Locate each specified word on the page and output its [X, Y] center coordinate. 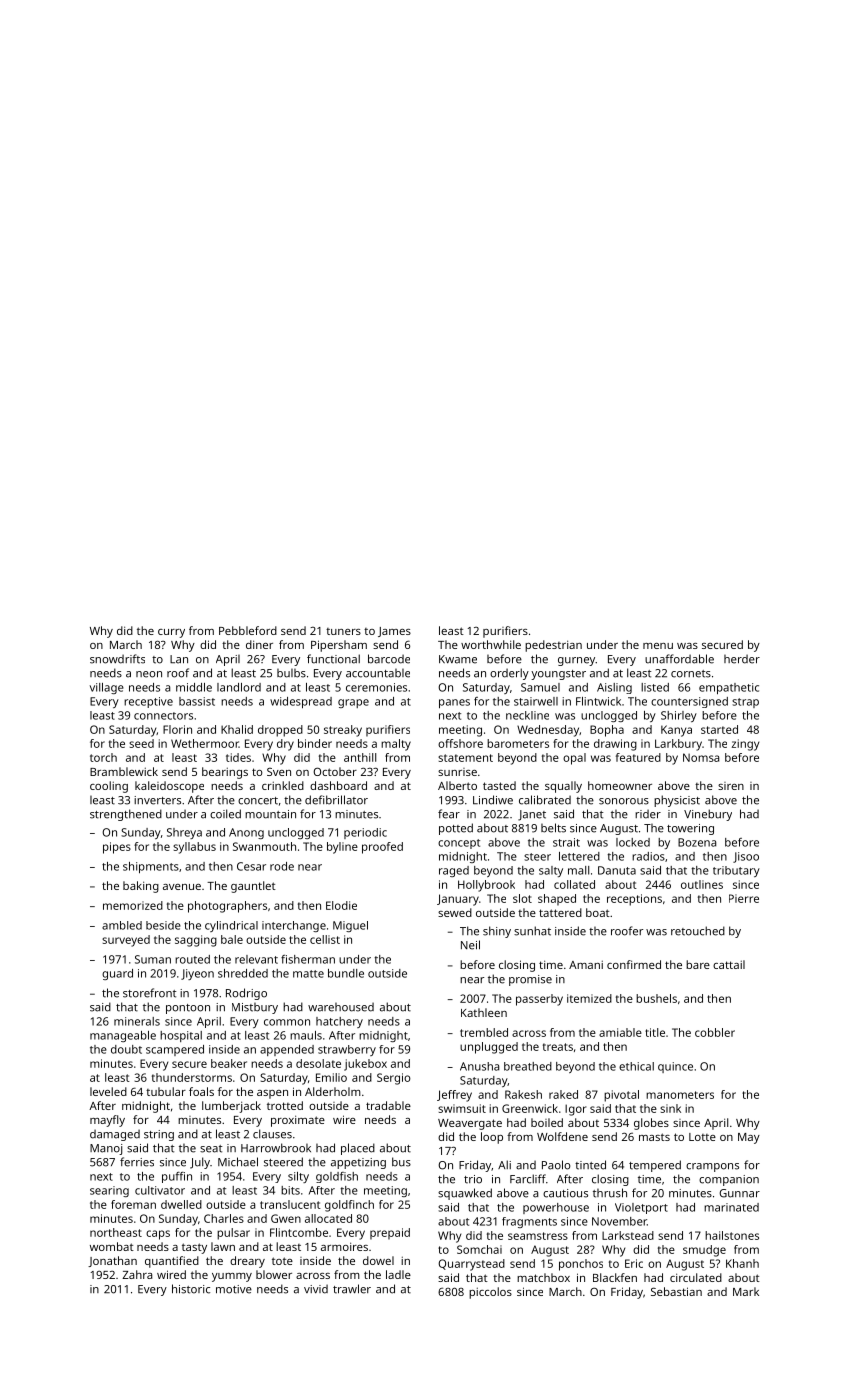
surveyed [126, 941]
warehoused [341, 1007]
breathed [528, 1066]
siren [731, 786]
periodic [365, 833]
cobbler [715, 1032]
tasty [194, 1248]
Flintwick [598, 701]
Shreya [184, 833]
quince [675, 1067]
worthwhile [491, 644]
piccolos [490, 1293]
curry [171, 633]
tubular [166, 1091]
